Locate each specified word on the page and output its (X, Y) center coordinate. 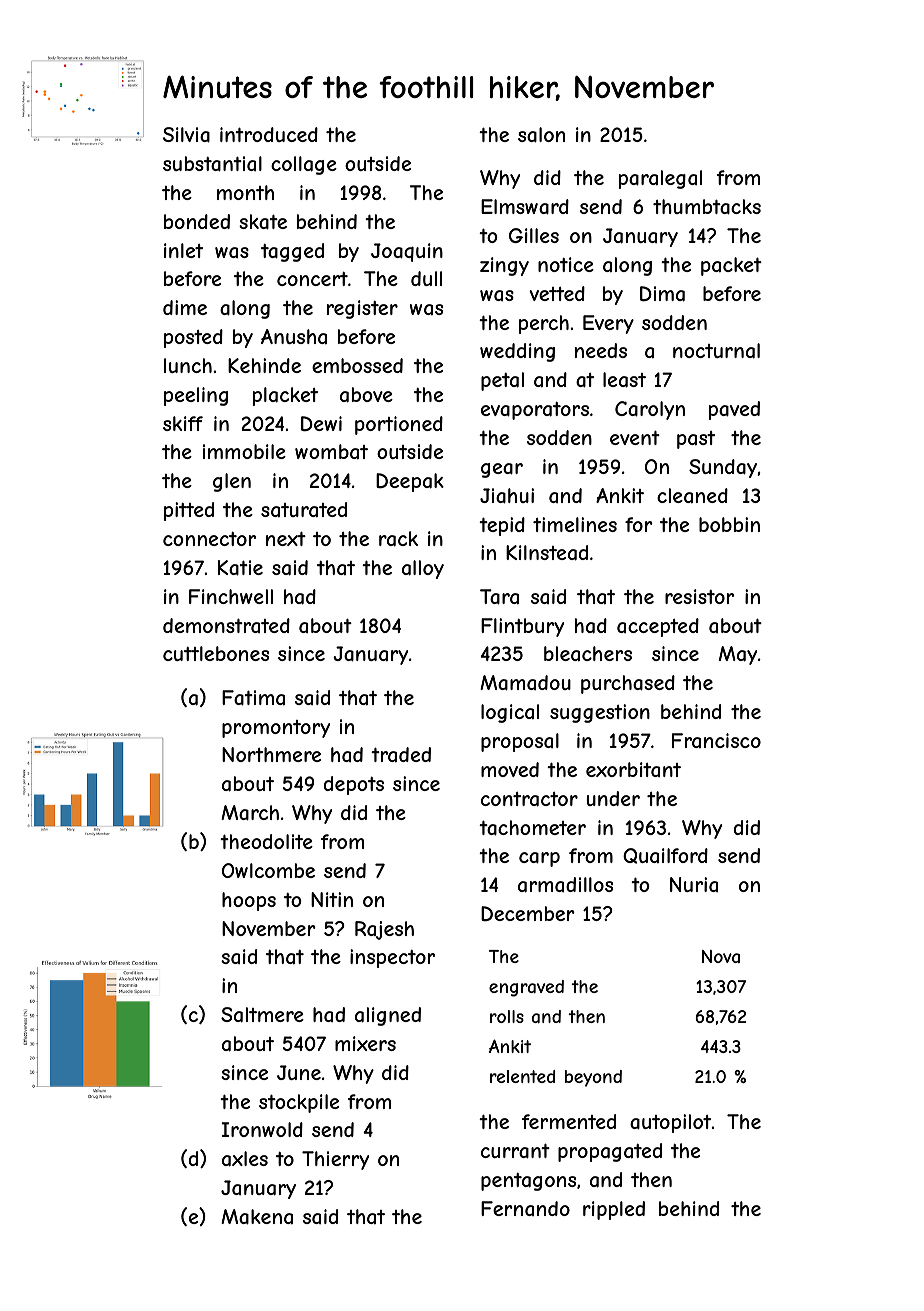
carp (539, 859)
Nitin (332, 899)
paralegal (660, 179)
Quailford (665, 856)
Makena (257, 1217)
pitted (189, 511)
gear (502, 470)
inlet (183, 250)
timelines (575, 524)
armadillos (565, 885)
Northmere (271, 754)
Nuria (694, 884)
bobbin (729, 524)
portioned (399, 425)
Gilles (534, 235)
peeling (196, 396)
